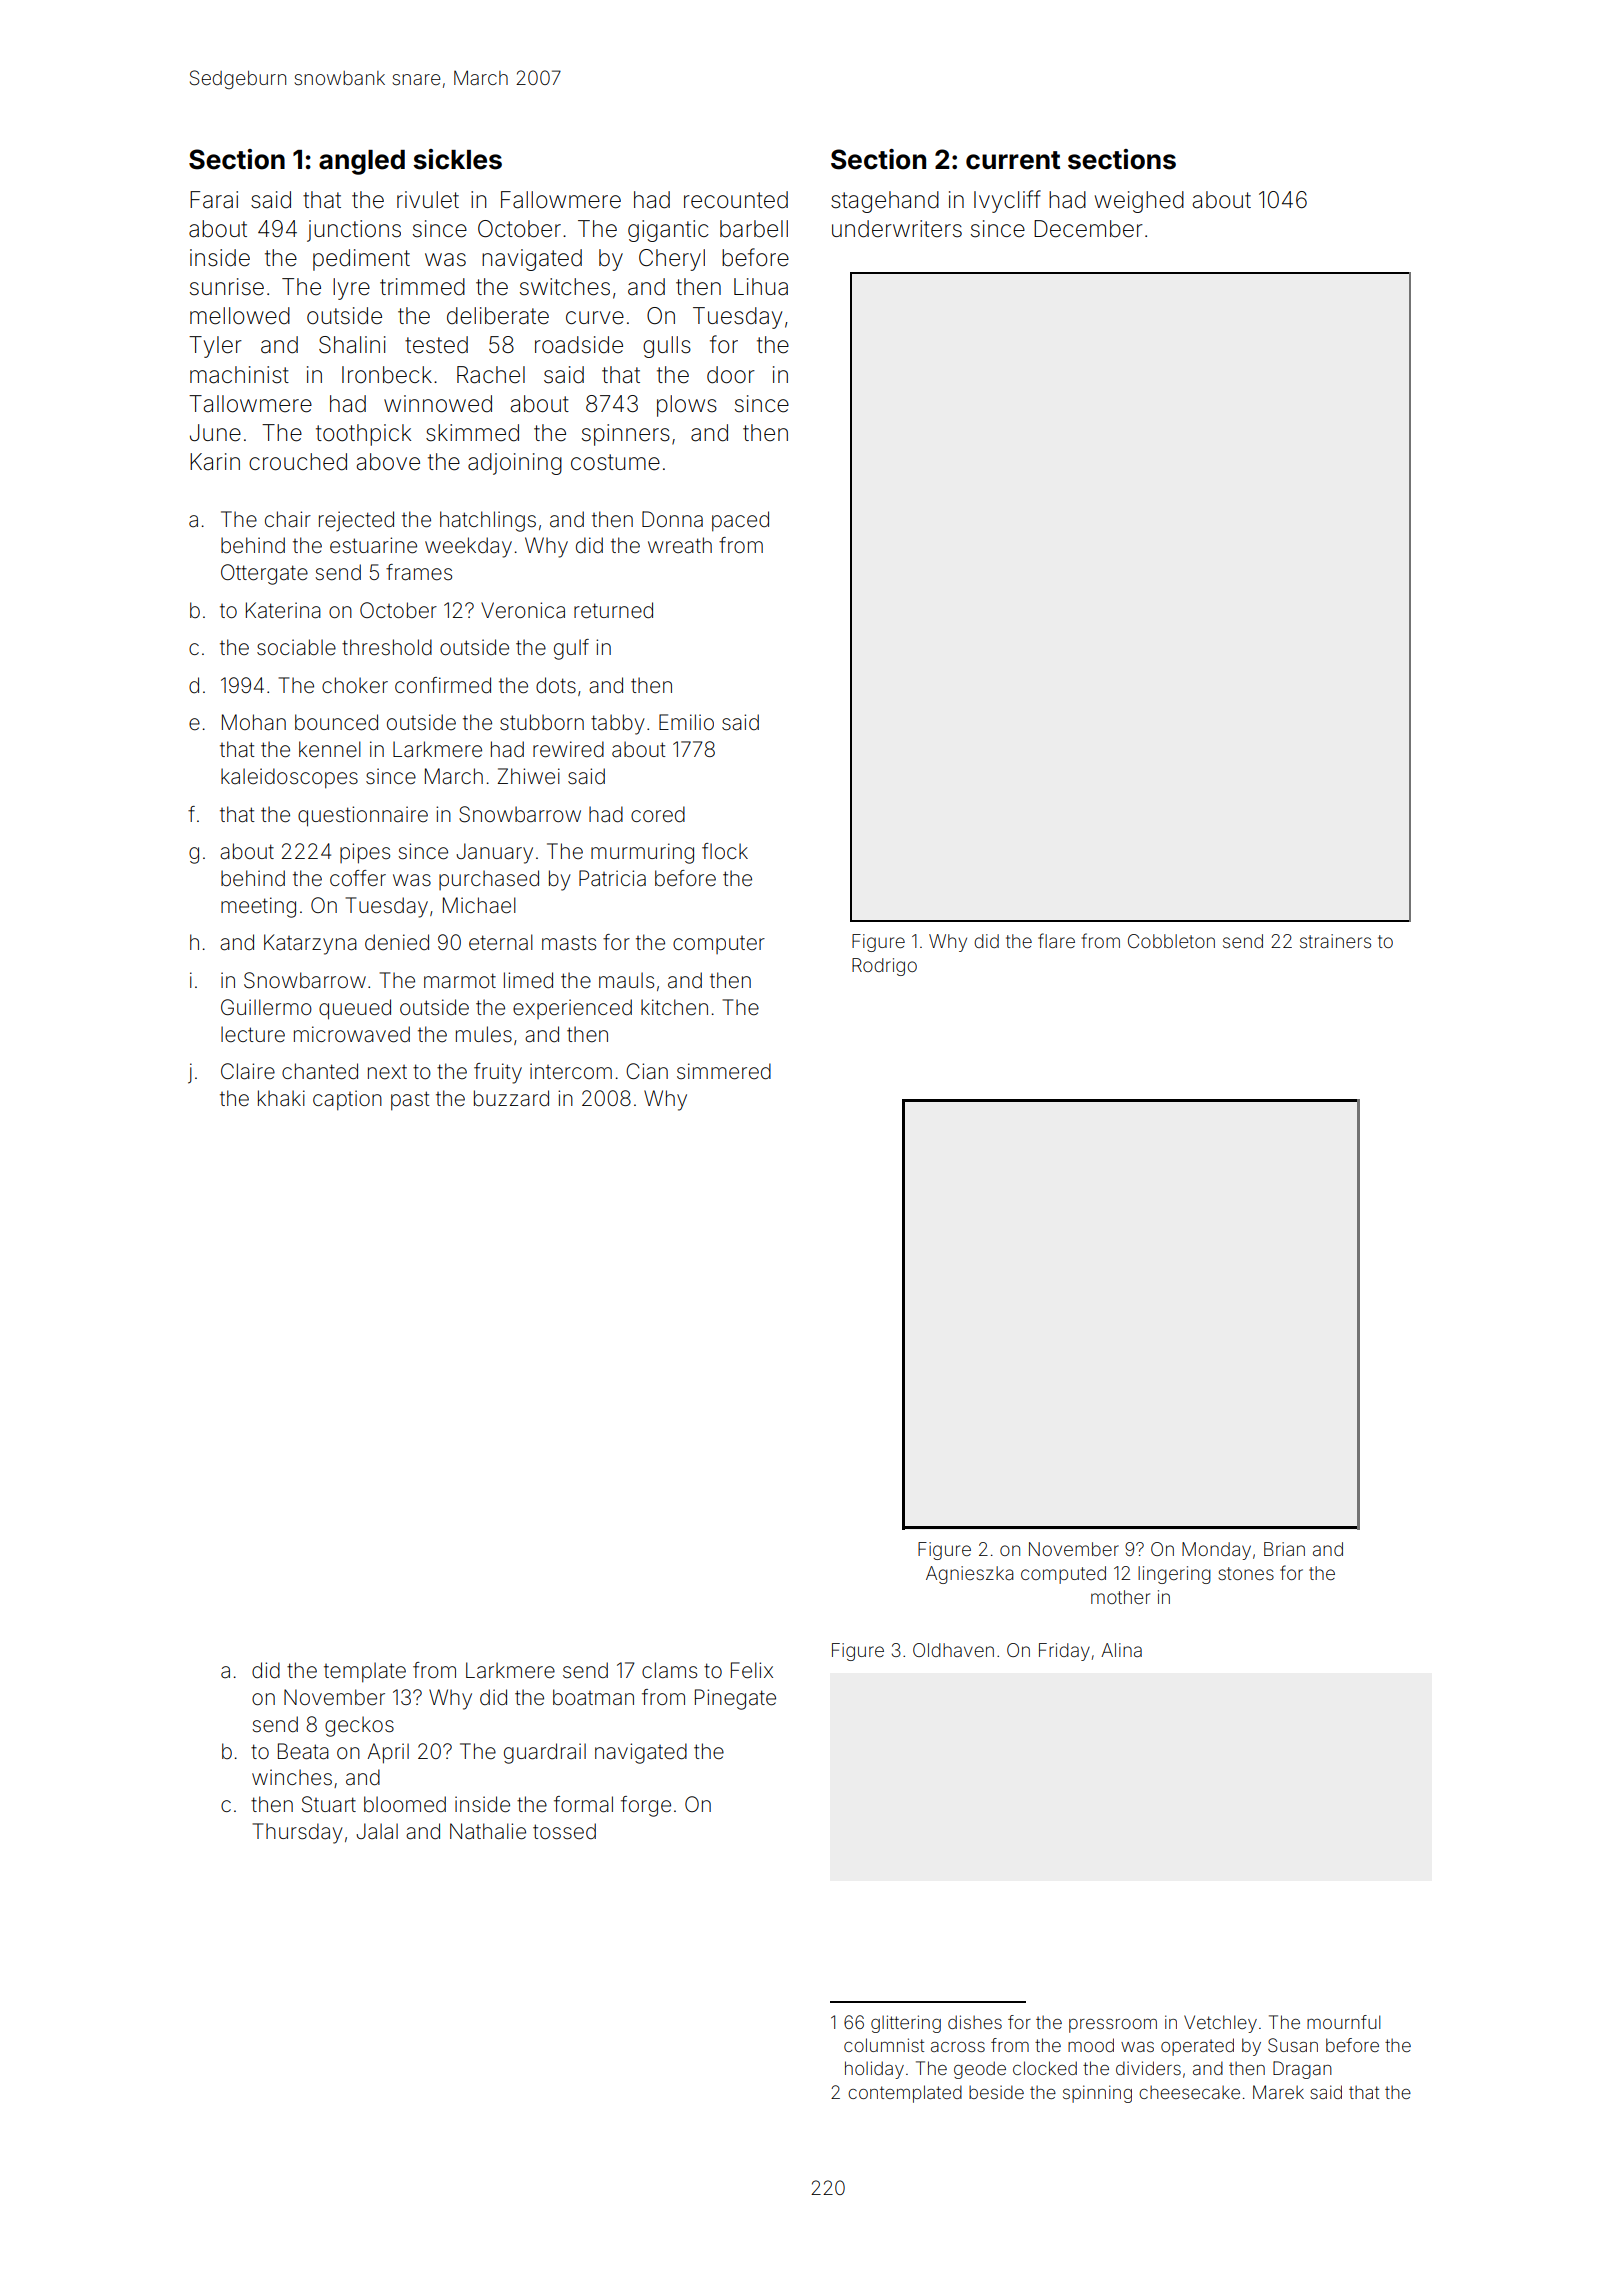 This screenshot has height=2292, width=1620. Describe the element at coordinates (874, 2070) in the screenshot. I see `holiday` at that location.
